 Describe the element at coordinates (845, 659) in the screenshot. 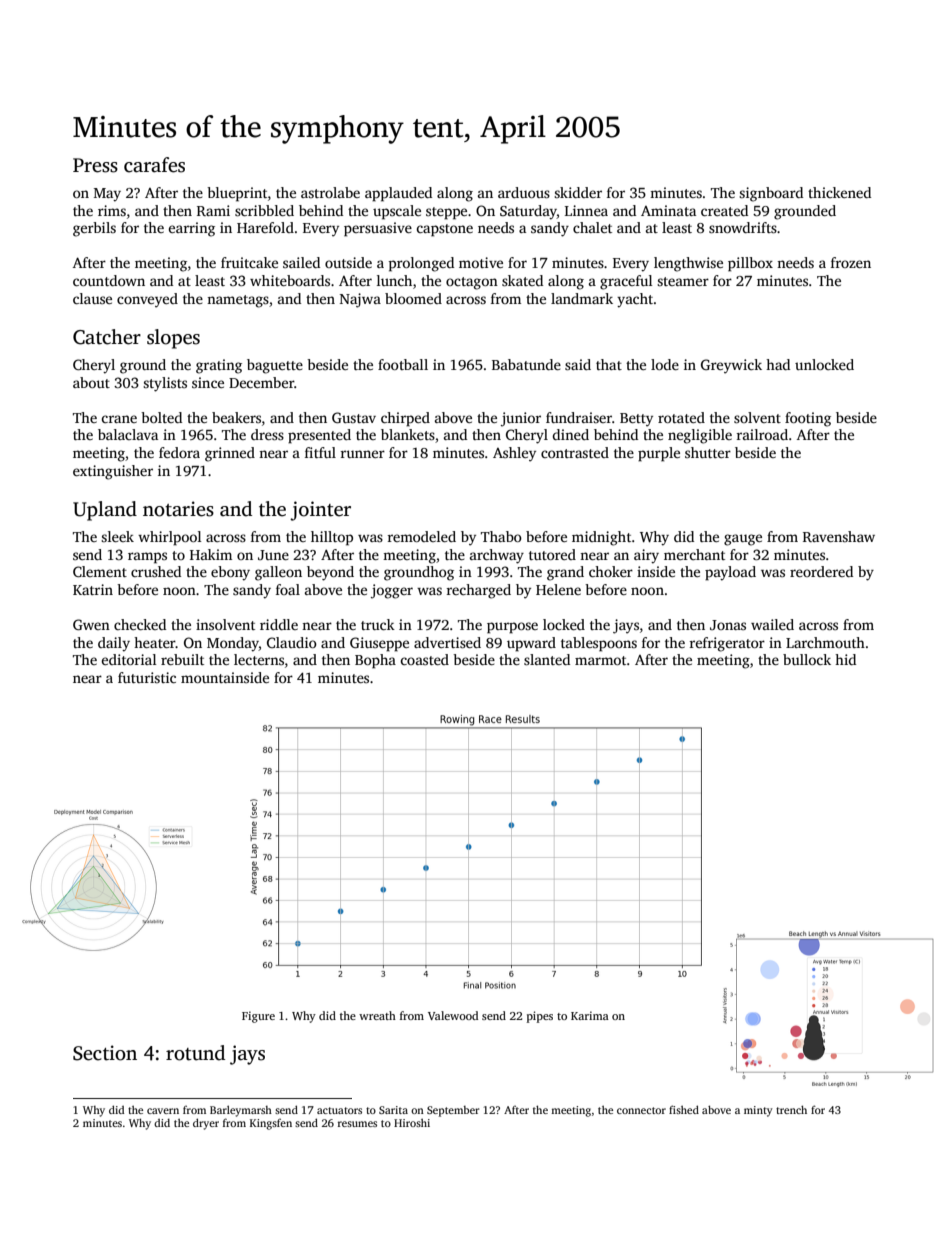

I see `hid` at that location.
